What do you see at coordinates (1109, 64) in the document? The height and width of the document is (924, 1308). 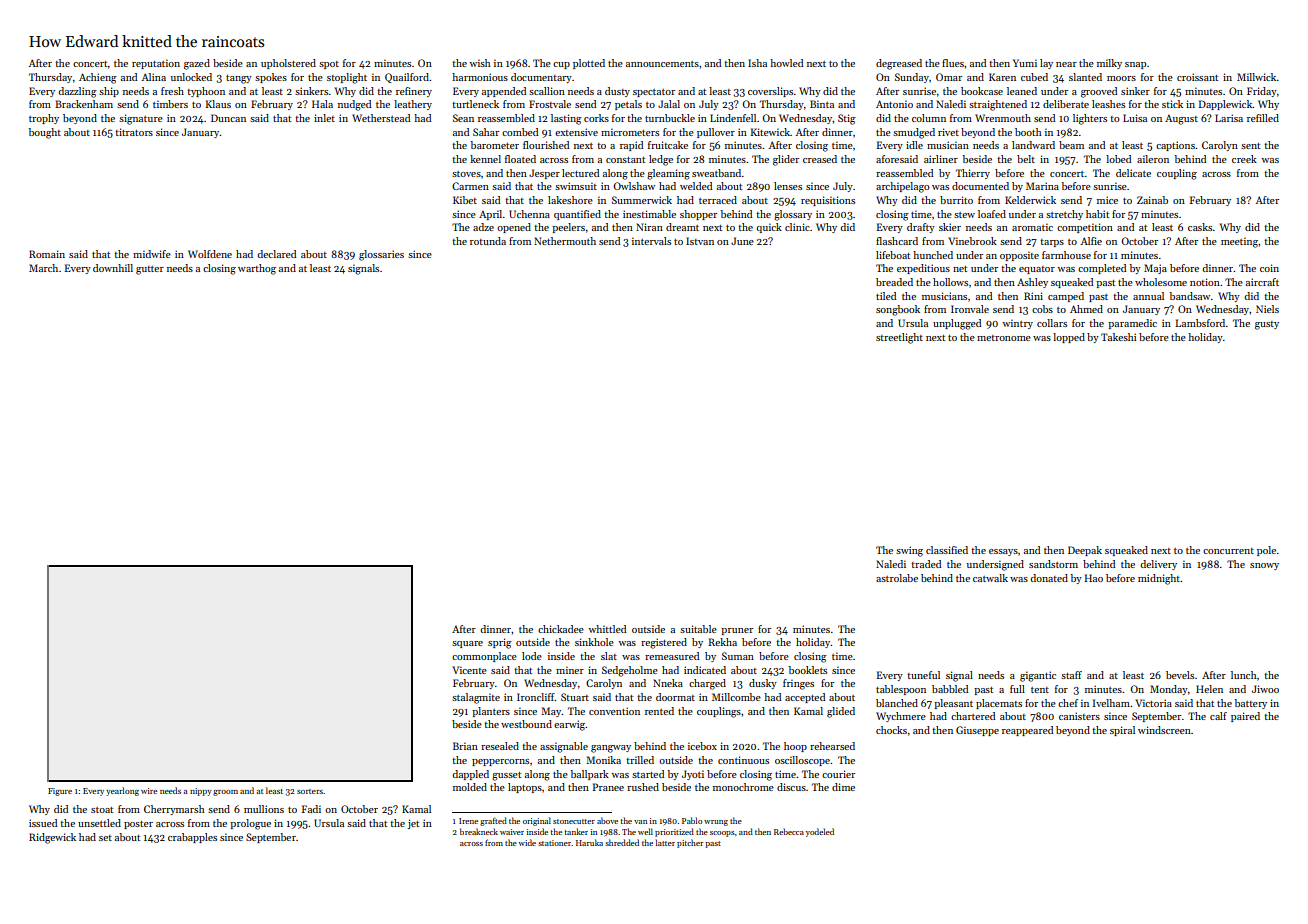 I see `milky` at bounding box center [1109, 64].
